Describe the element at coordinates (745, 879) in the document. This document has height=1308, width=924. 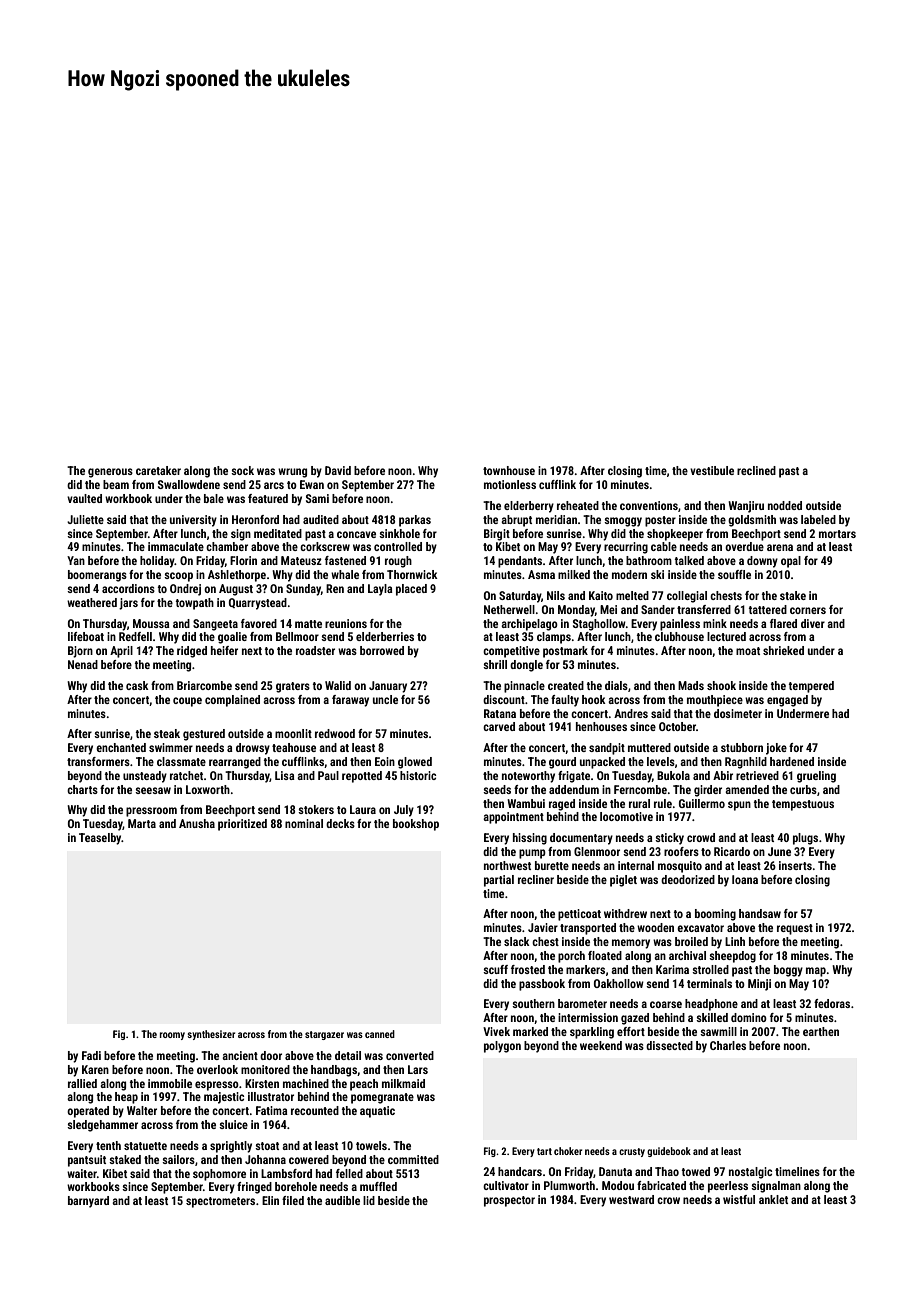
I see `Ioana` at that location.
